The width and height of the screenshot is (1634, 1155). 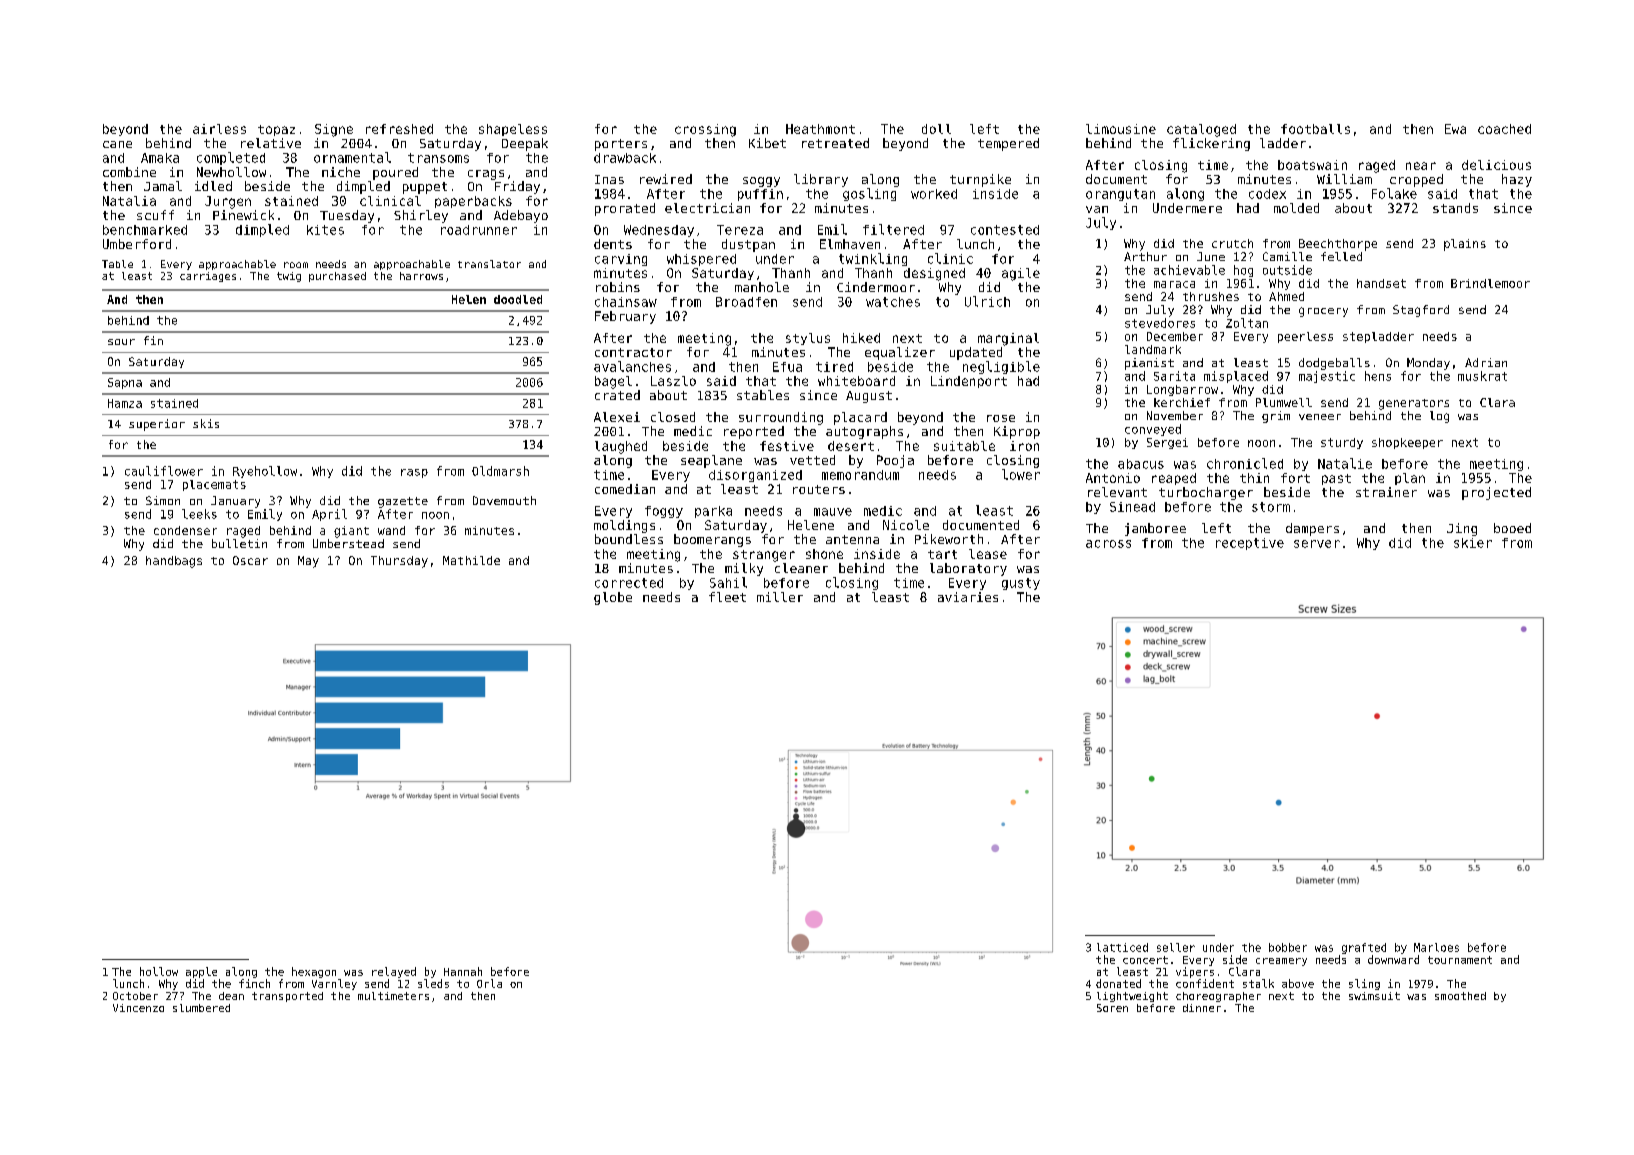 What do you see at coordinates (1378, 376) in the screenshot?
I see `hens` at bounding box center [1378, 376].
